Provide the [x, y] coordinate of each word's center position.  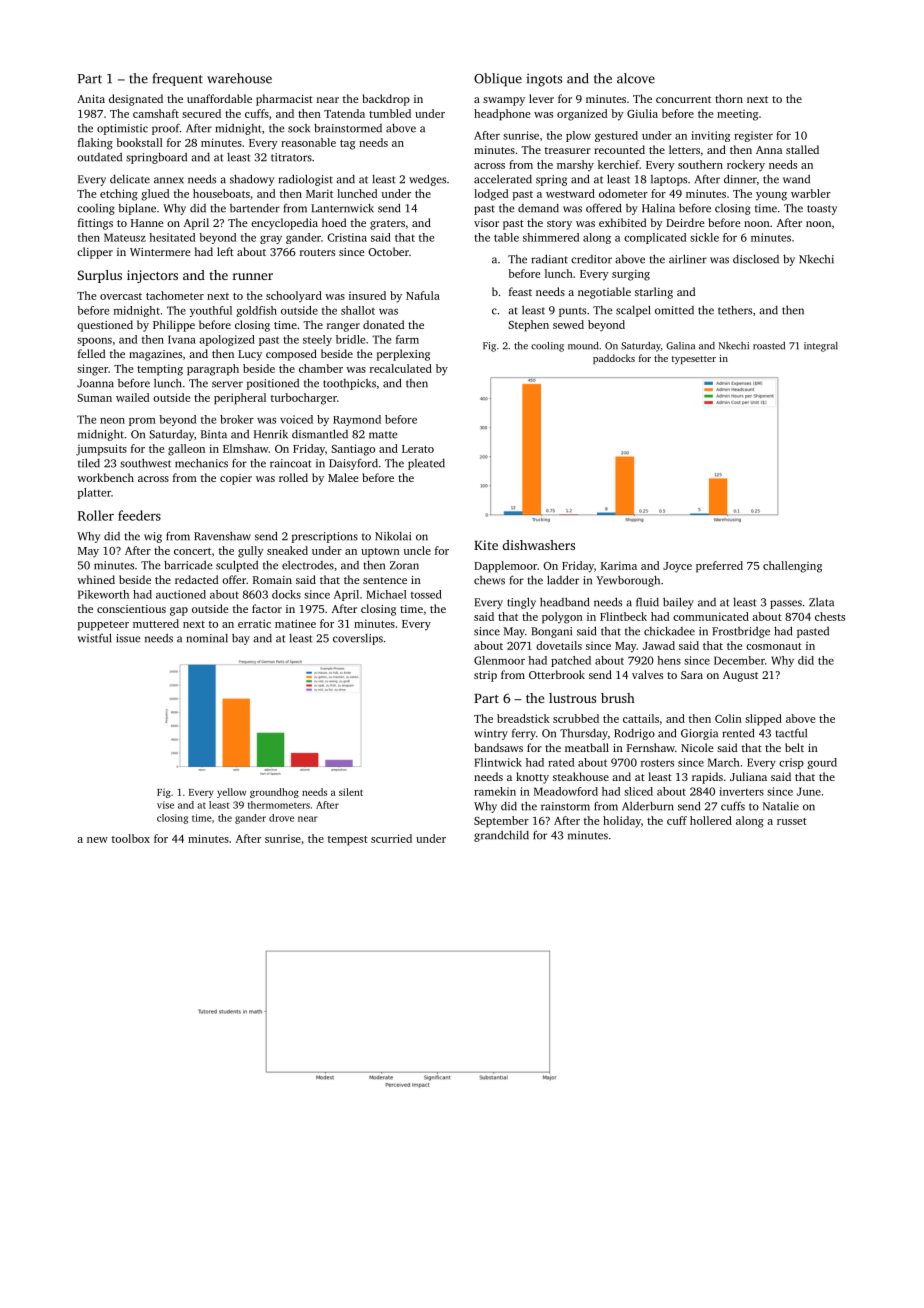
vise [165, 805]
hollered [711, 820]
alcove [636, 78]
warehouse [239, 78]
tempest [348, 841]
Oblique [498, 80]
